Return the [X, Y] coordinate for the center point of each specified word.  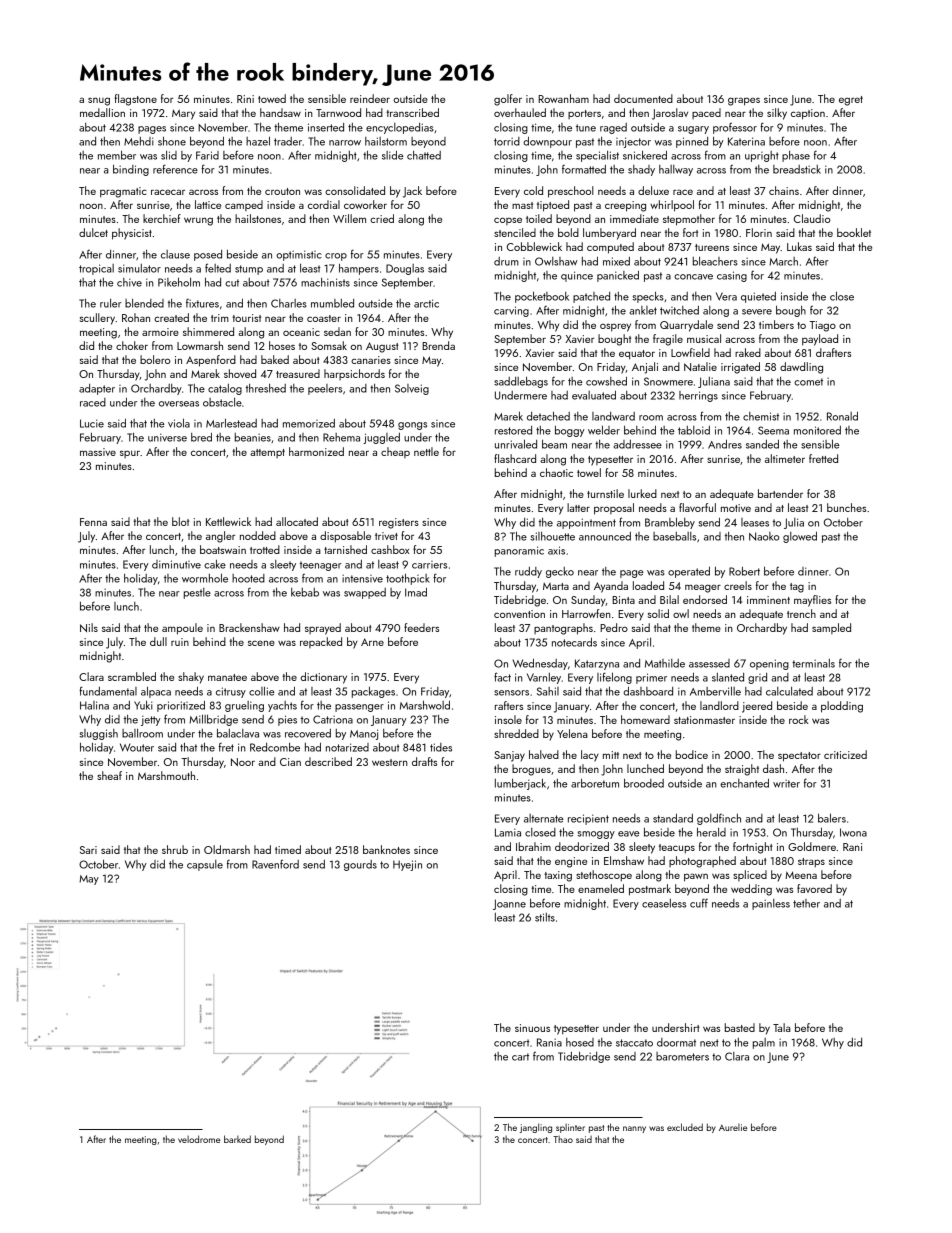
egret [851, 101]
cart [520, 1057]
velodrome [199, 1139]
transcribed [412, 112]
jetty [150, 720]
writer [786, 783]
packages [373, 692]
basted [740, 1027]
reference [175, 169]
